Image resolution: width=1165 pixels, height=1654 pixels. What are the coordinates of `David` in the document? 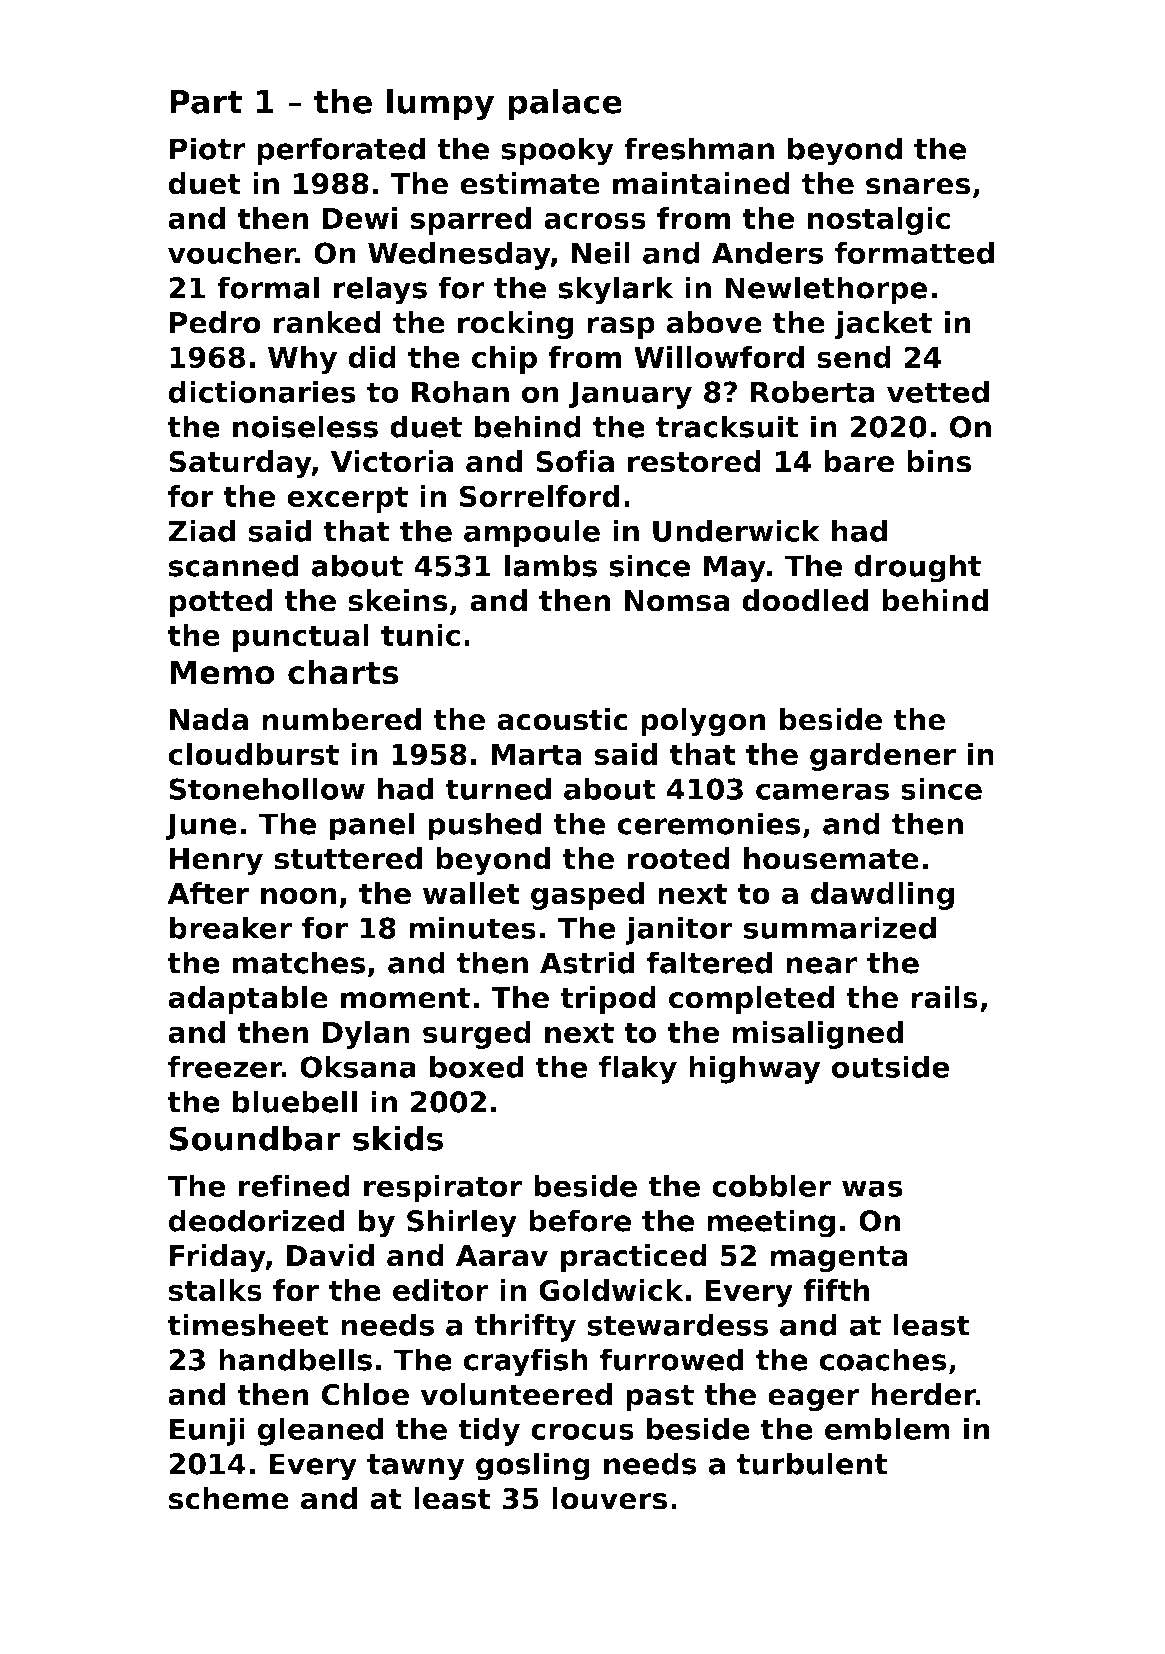 It's located at (330, 1255).
